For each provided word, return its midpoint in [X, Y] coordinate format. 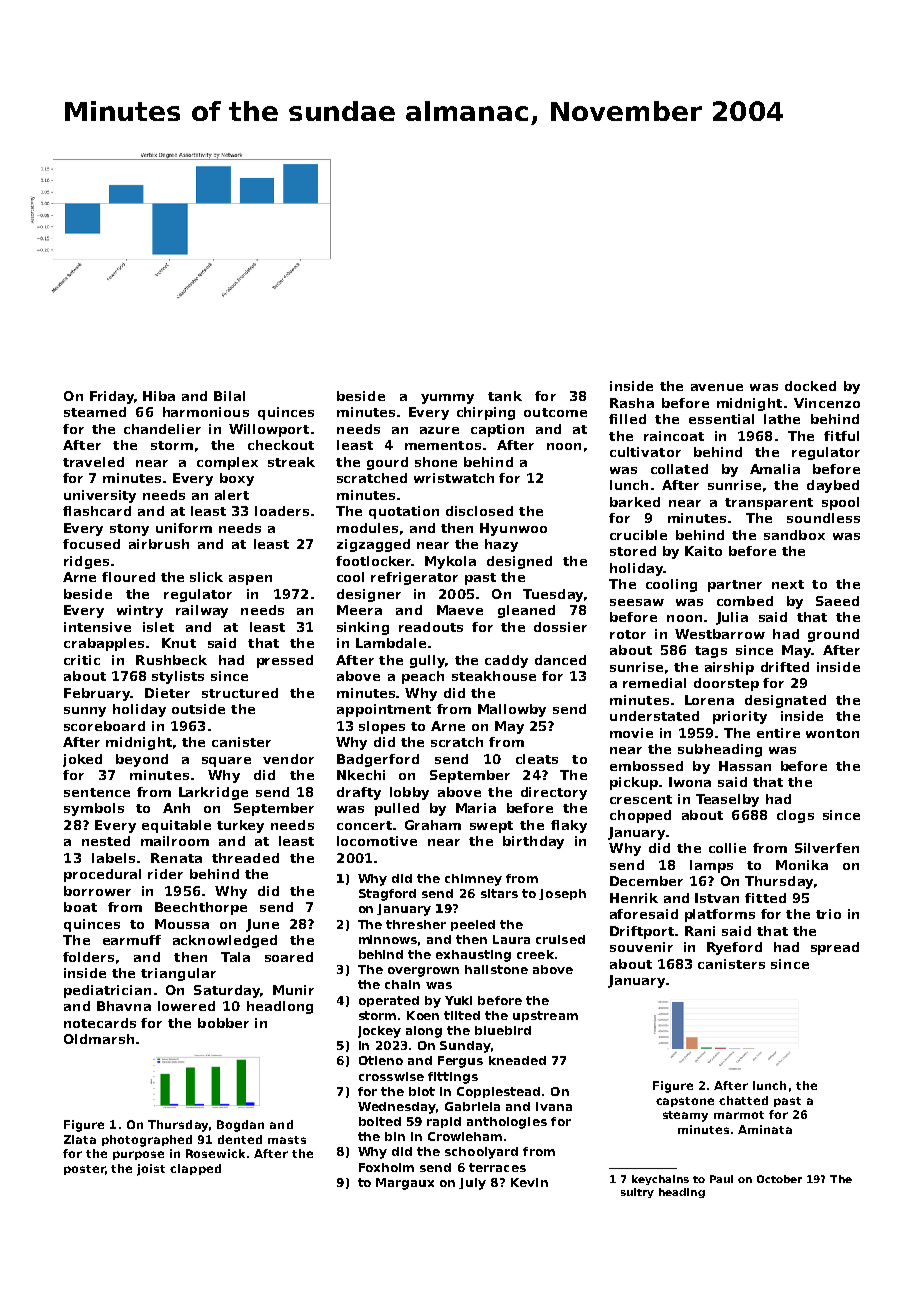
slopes [382, 727]
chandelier [162, 429]
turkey [240, 826]
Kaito [703, 551]
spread [835, 948]
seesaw [637, 602]
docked [810, 386]
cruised [560, 939]
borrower [97, 891]
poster [84, 1170]
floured [128, 577]
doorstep [726, 684]
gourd [387, 463]
